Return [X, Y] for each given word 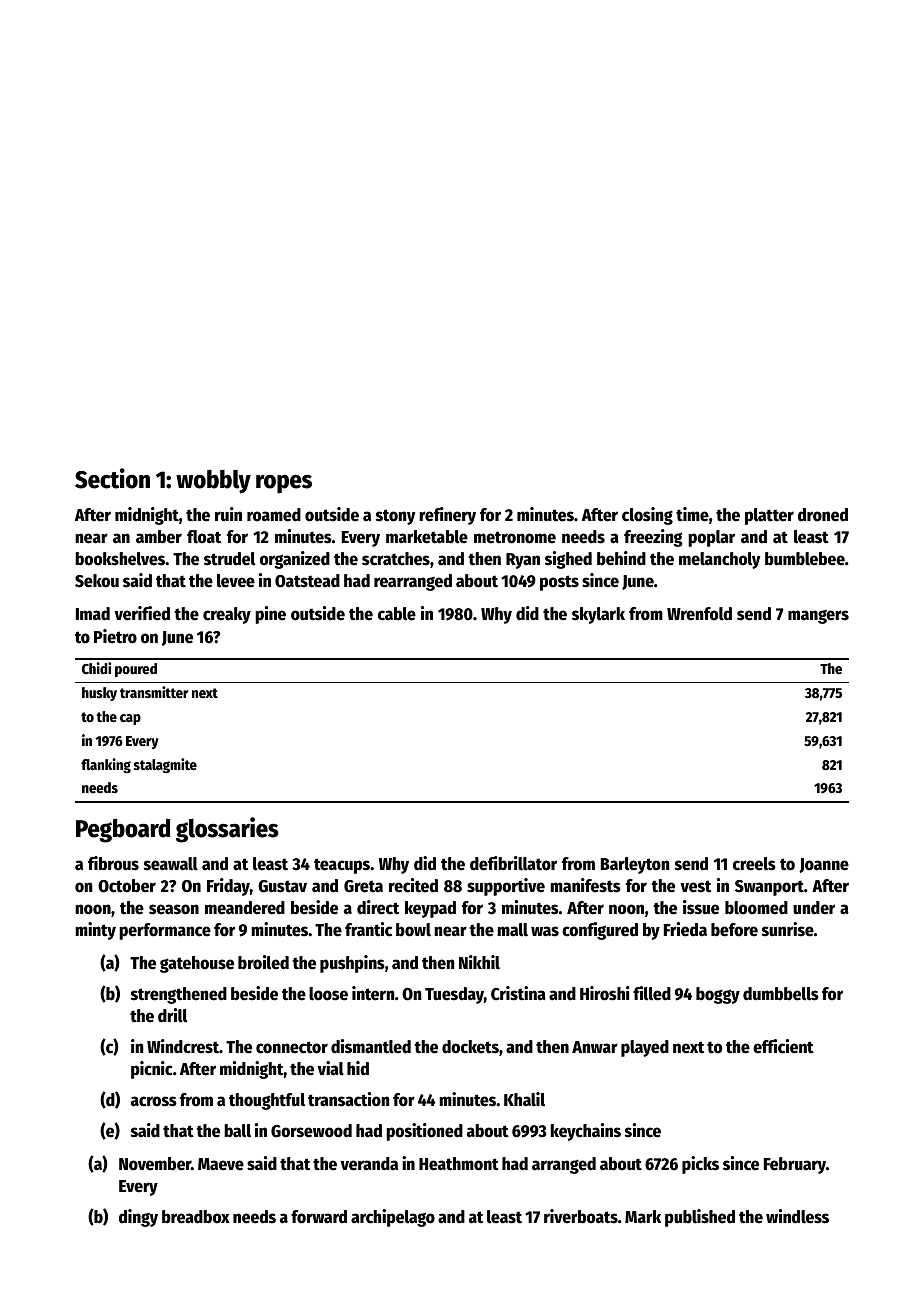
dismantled [371, 1046]
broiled [263, 962]
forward [319, 1217]
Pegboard [123, 830]
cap [130, 719]
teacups [342, 866]
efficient [783, 1046]
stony [396, 517]
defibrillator [513, 863]
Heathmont [459, 1164]
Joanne [824, 865]
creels [754, 864]
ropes [284, 484]
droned [823, 515]
